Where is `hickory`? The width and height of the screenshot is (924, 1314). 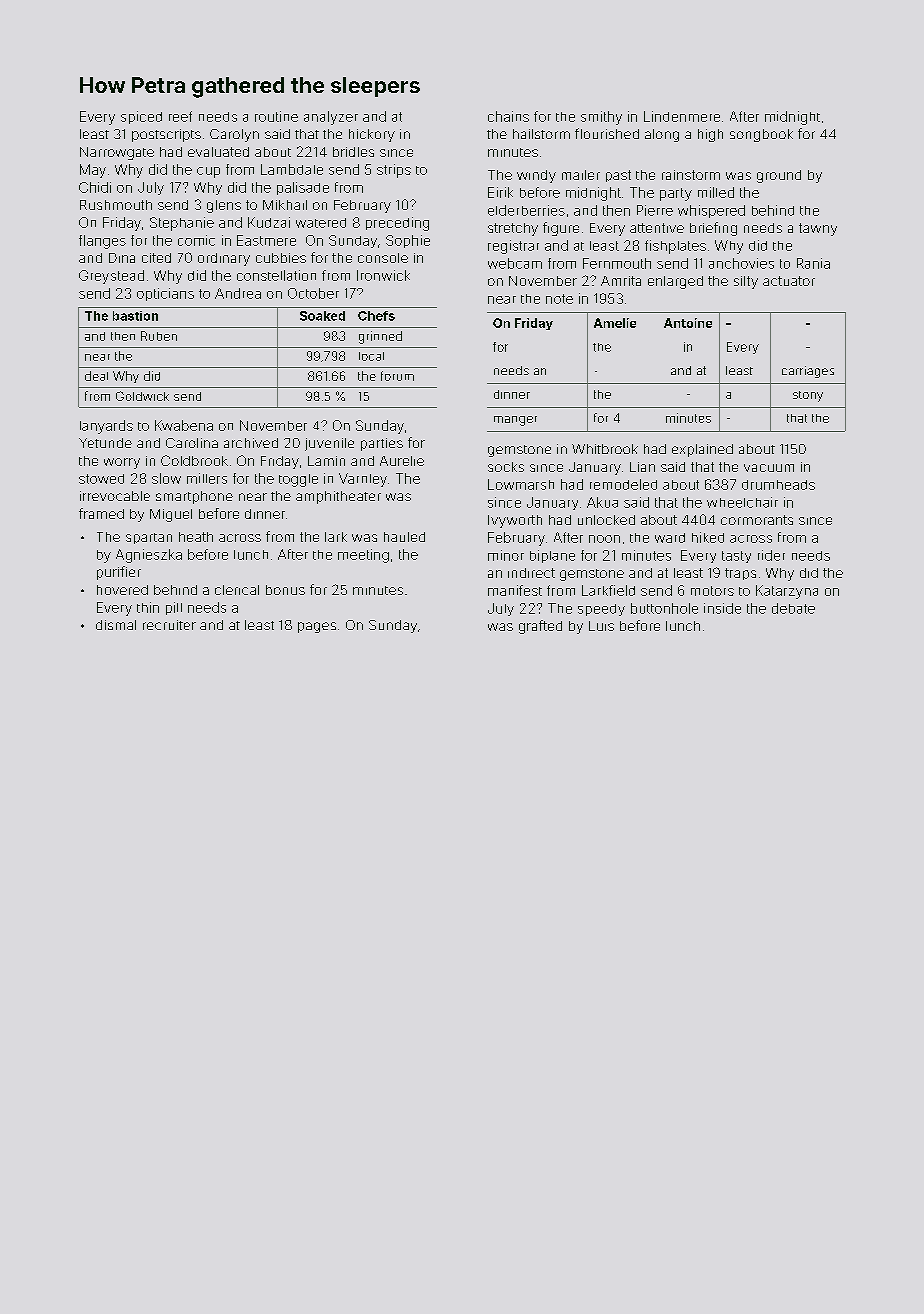 hickory is located at coordinates (372, 135).
